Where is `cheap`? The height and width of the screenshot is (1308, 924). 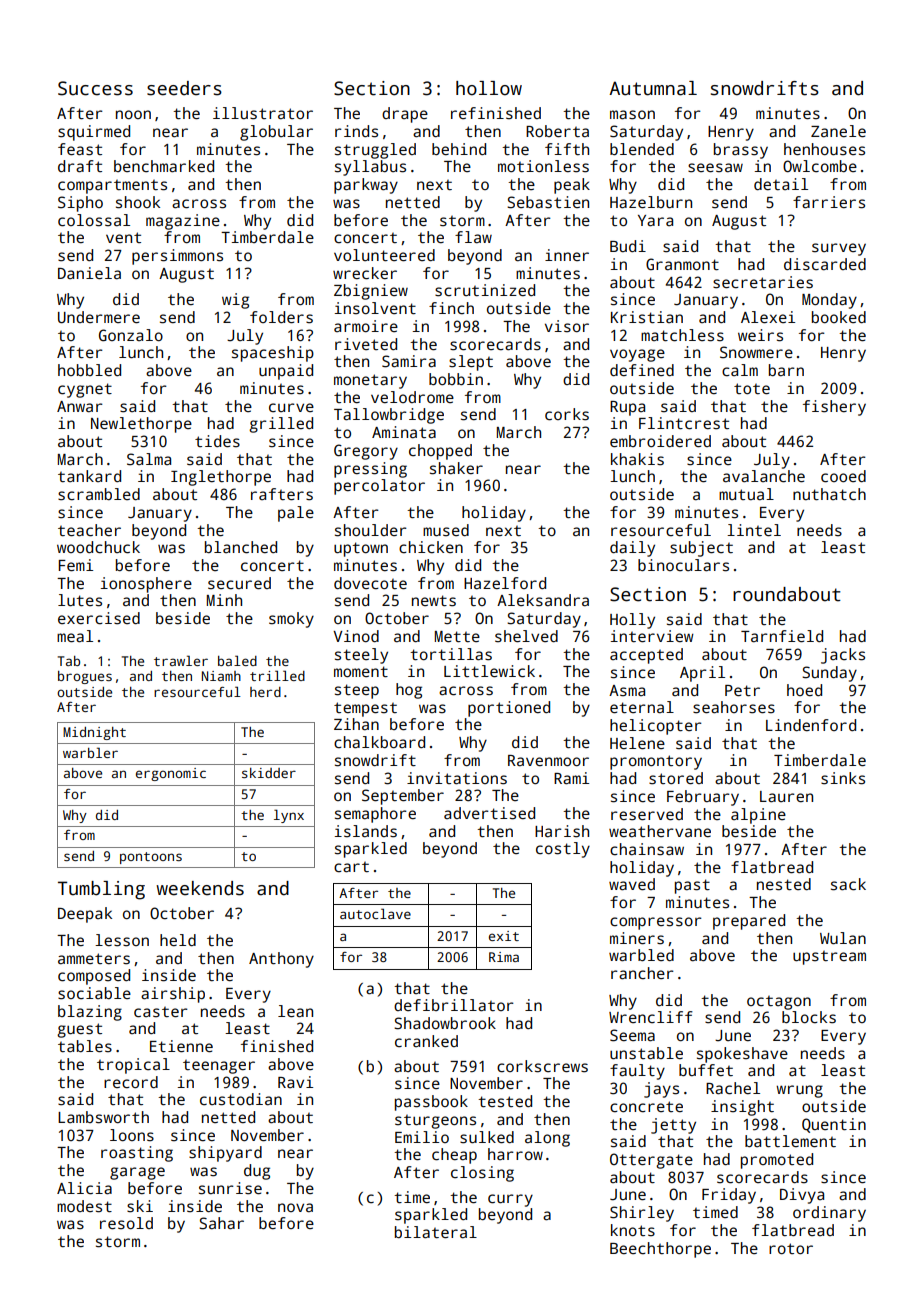 cheap is located at coordinates (454, 1156).
